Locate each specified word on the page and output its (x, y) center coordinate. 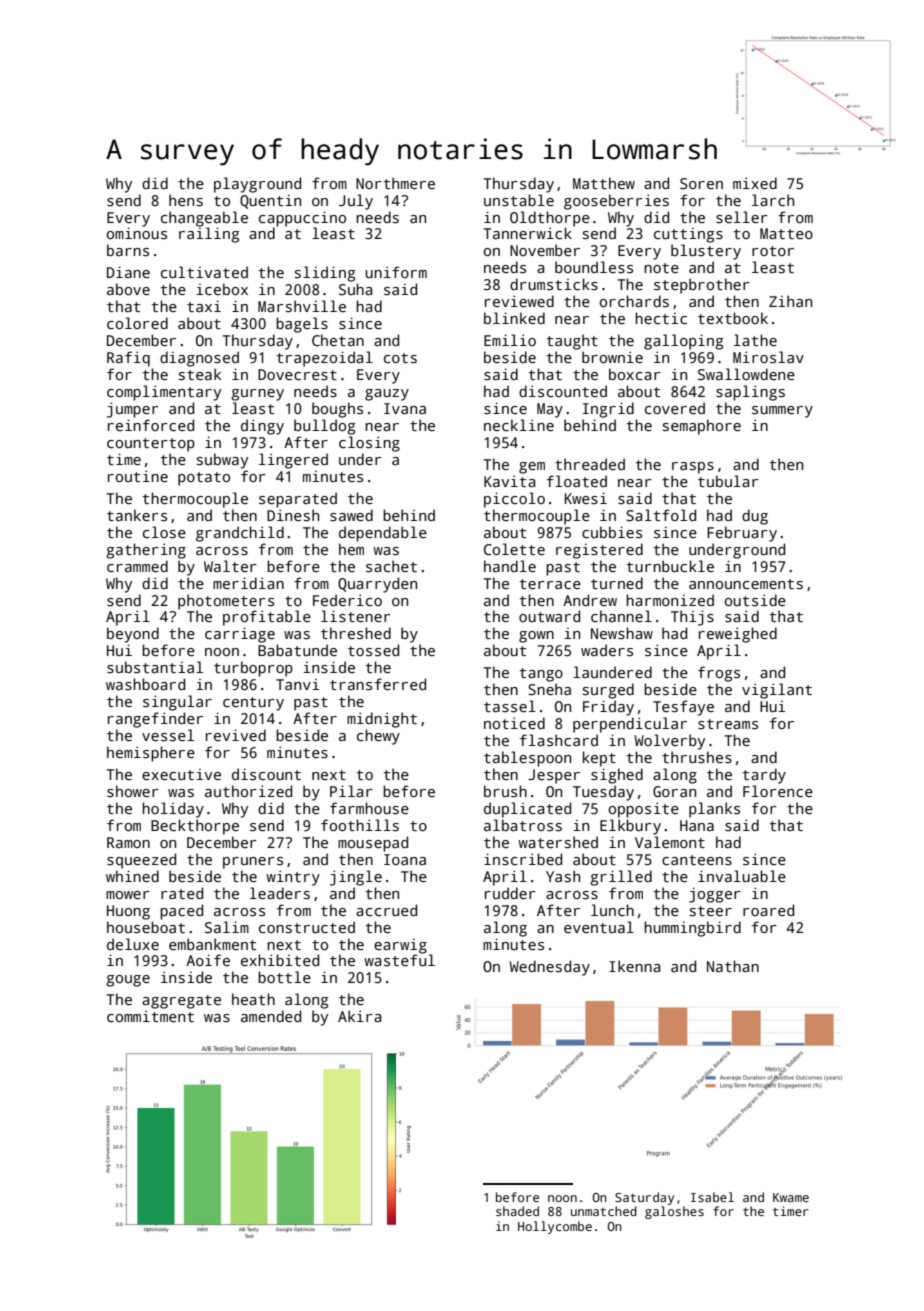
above (128, 289)
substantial (155, 667)
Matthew (604, 183)
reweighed (738, 635)
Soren (701, 183)
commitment (150, 1016)
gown (536, 637)
